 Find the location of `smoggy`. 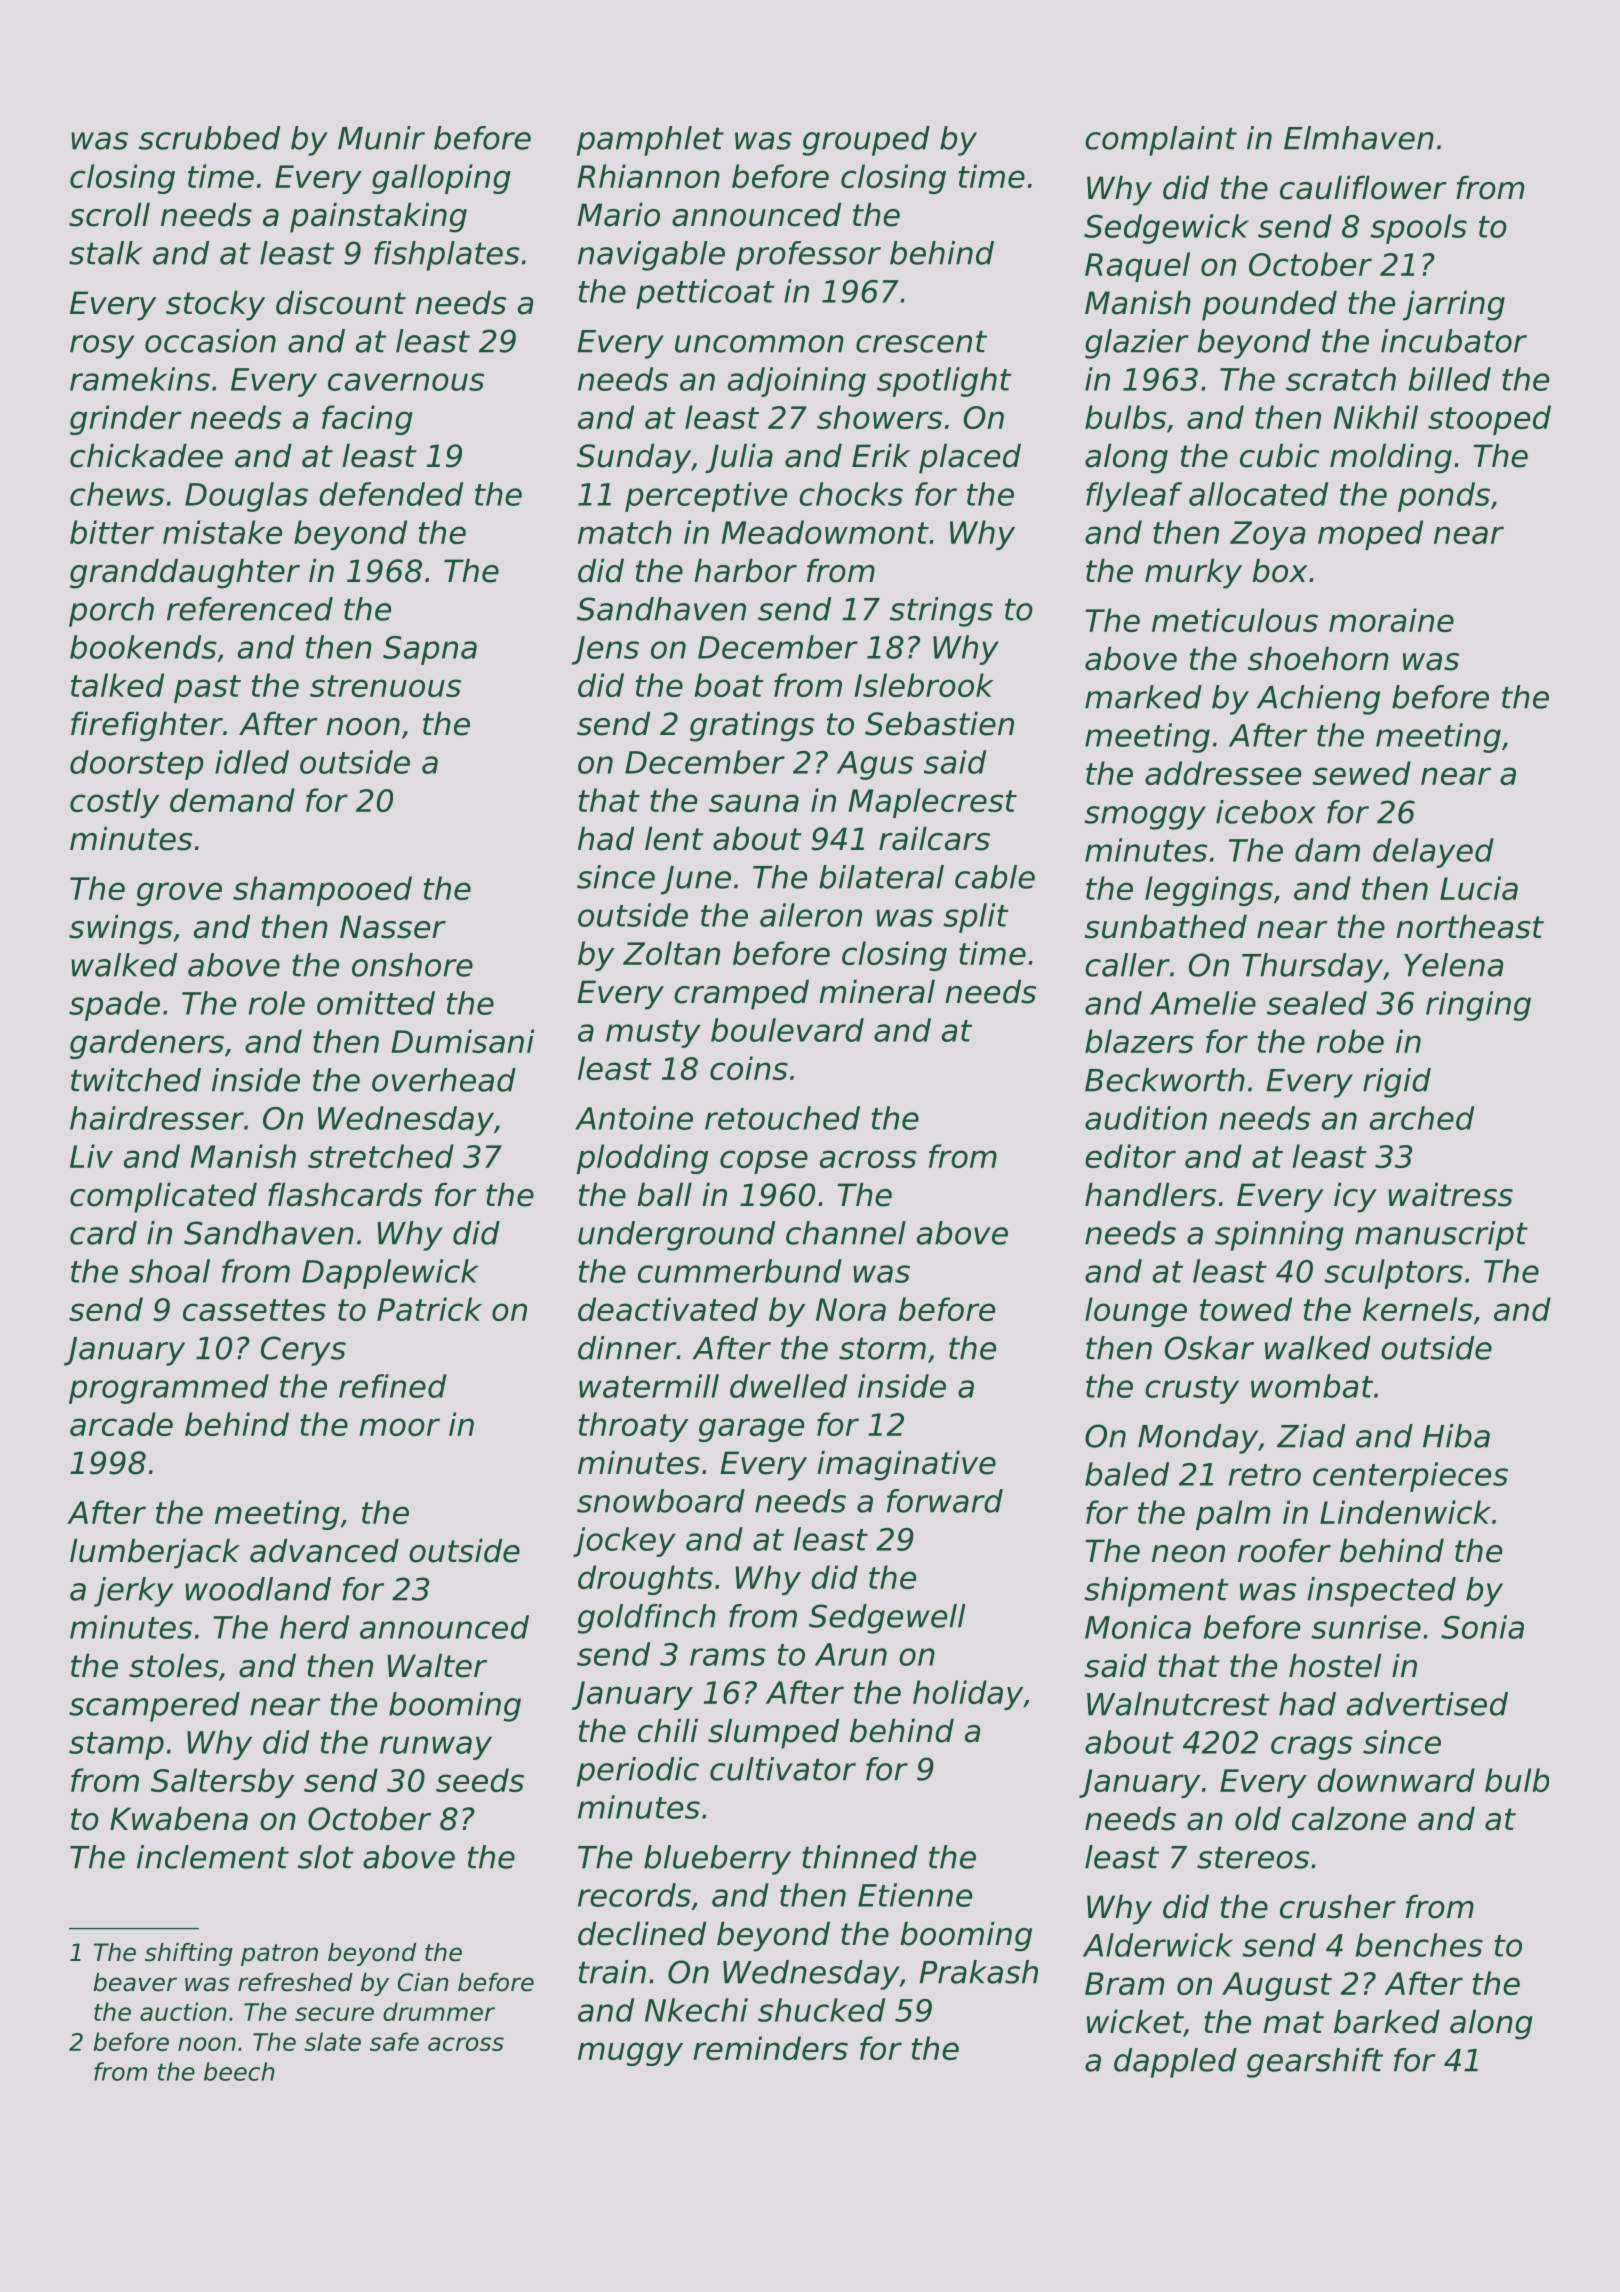

smoggy is located at coordinates (1145, 818).
